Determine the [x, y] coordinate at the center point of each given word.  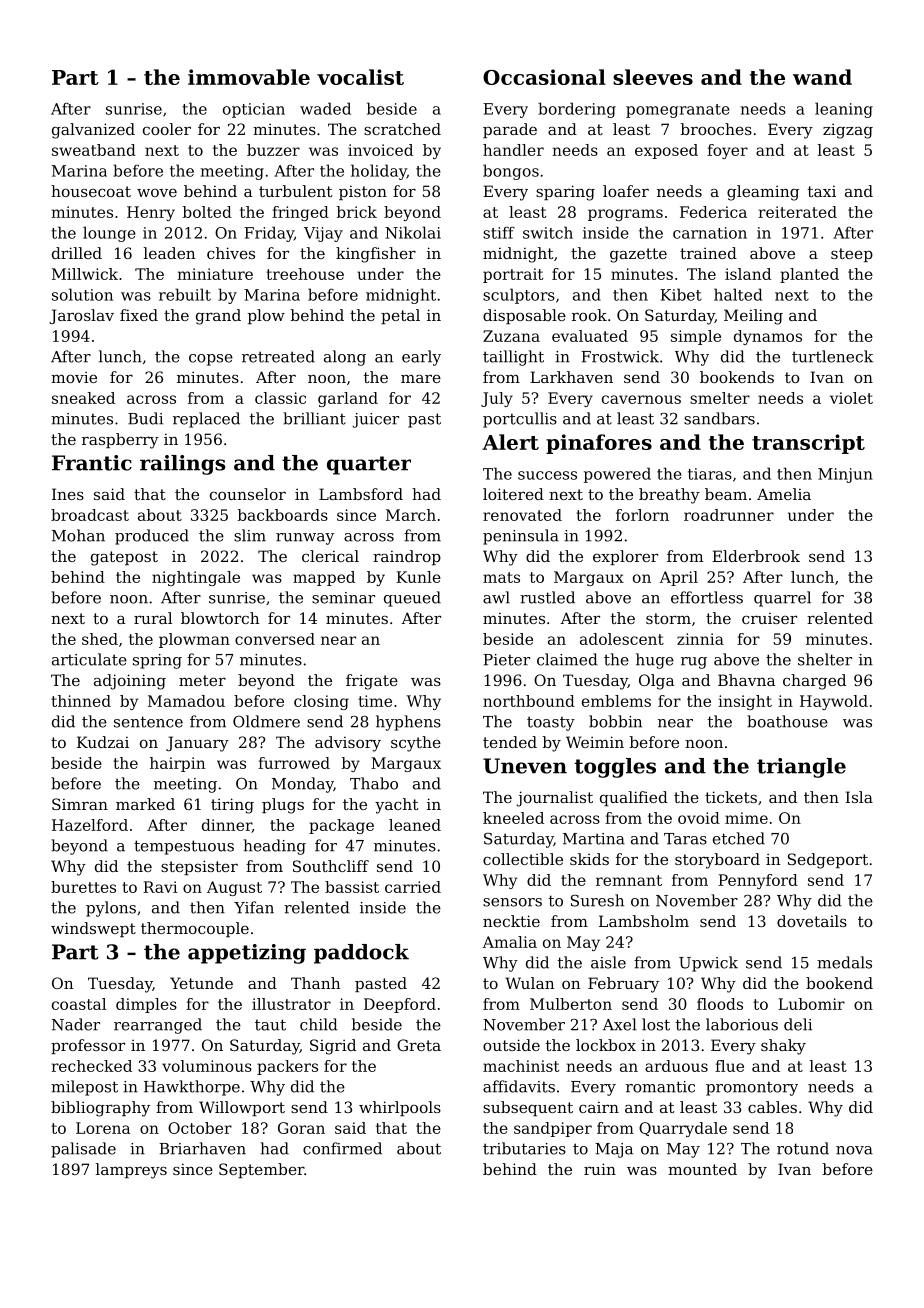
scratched [402, 129]
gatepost [124, 558]
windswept [93, 929]
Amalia [509, 942]
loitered [513, 494]
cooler [167, 129]
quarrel [782, 599]
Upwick [708, 964]
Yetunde [201, 983]
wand [822, 77]
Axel [620, 1024]
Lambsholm [644, 921]
